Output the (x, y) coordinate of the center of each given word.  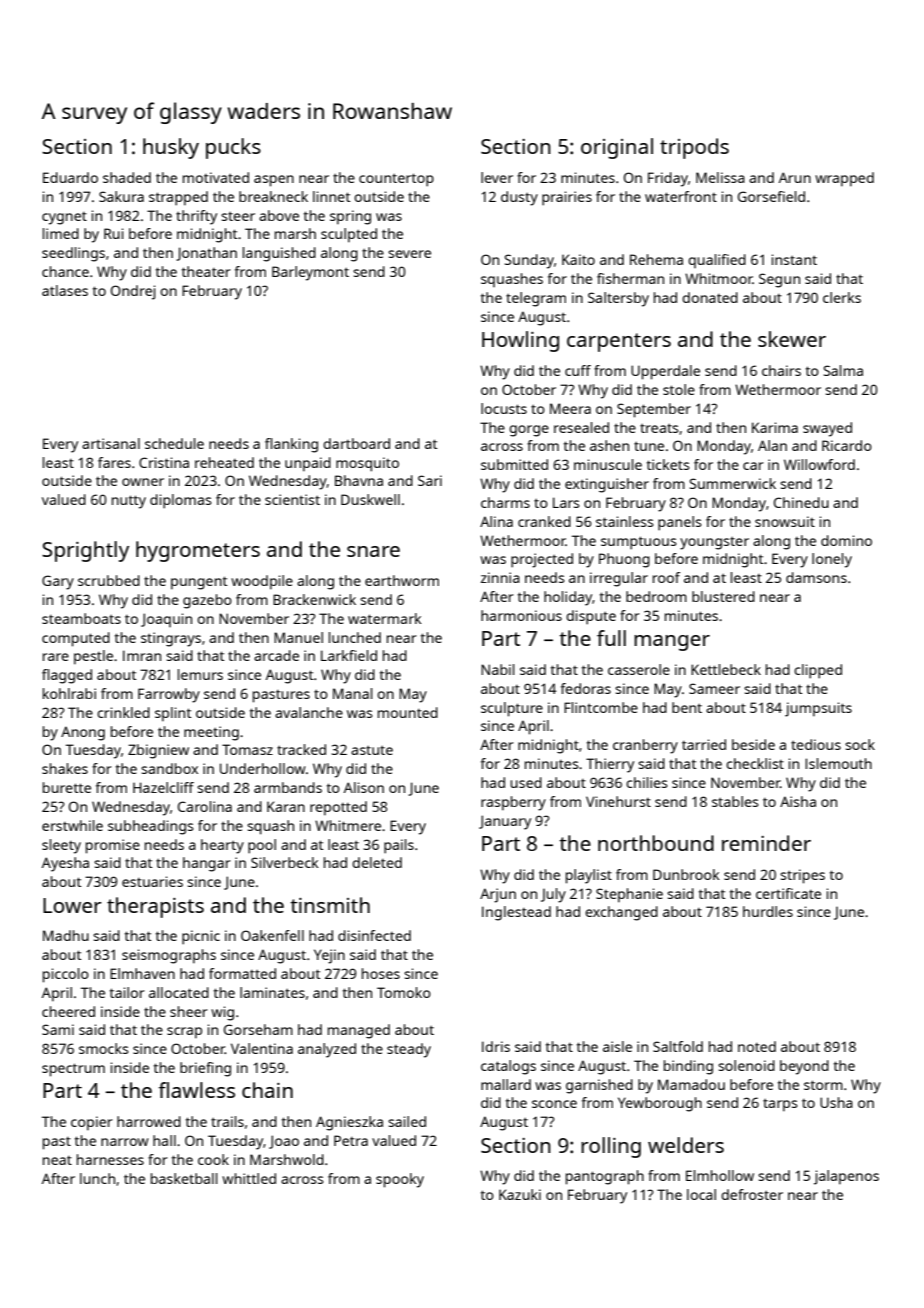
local (701, 1194)
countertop (396, 180)
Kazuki (520, 1194)
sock (860, 744)
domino (846, 540)
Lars (566, 502)
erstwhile (72, 825)
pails (399, 846)
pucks (233, 148)
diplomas (181, 501)
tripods (694, 148)
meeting (211, 733)
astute (372, 750)
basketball (184, 1178)
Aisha (798, 801)
